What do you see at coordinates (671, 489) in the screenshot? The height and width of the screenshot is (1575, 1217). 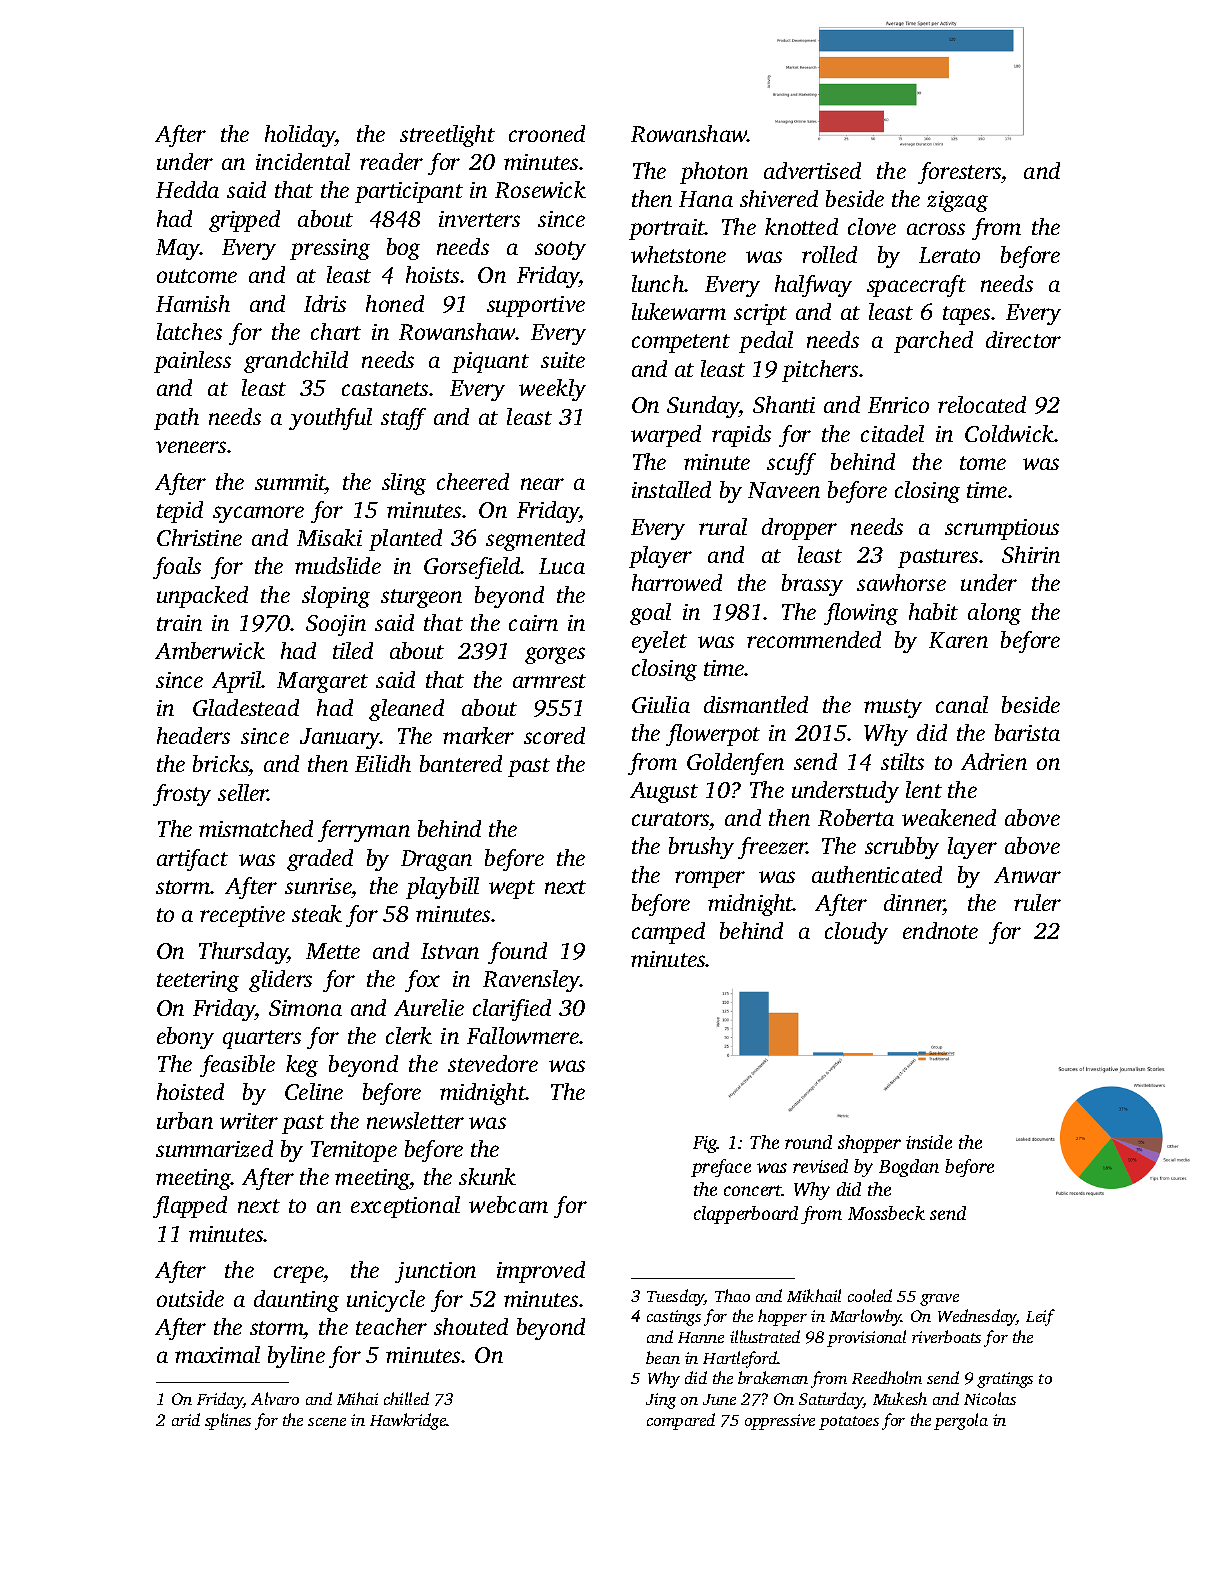 I see `installed` at bounding box center [671, 489].
